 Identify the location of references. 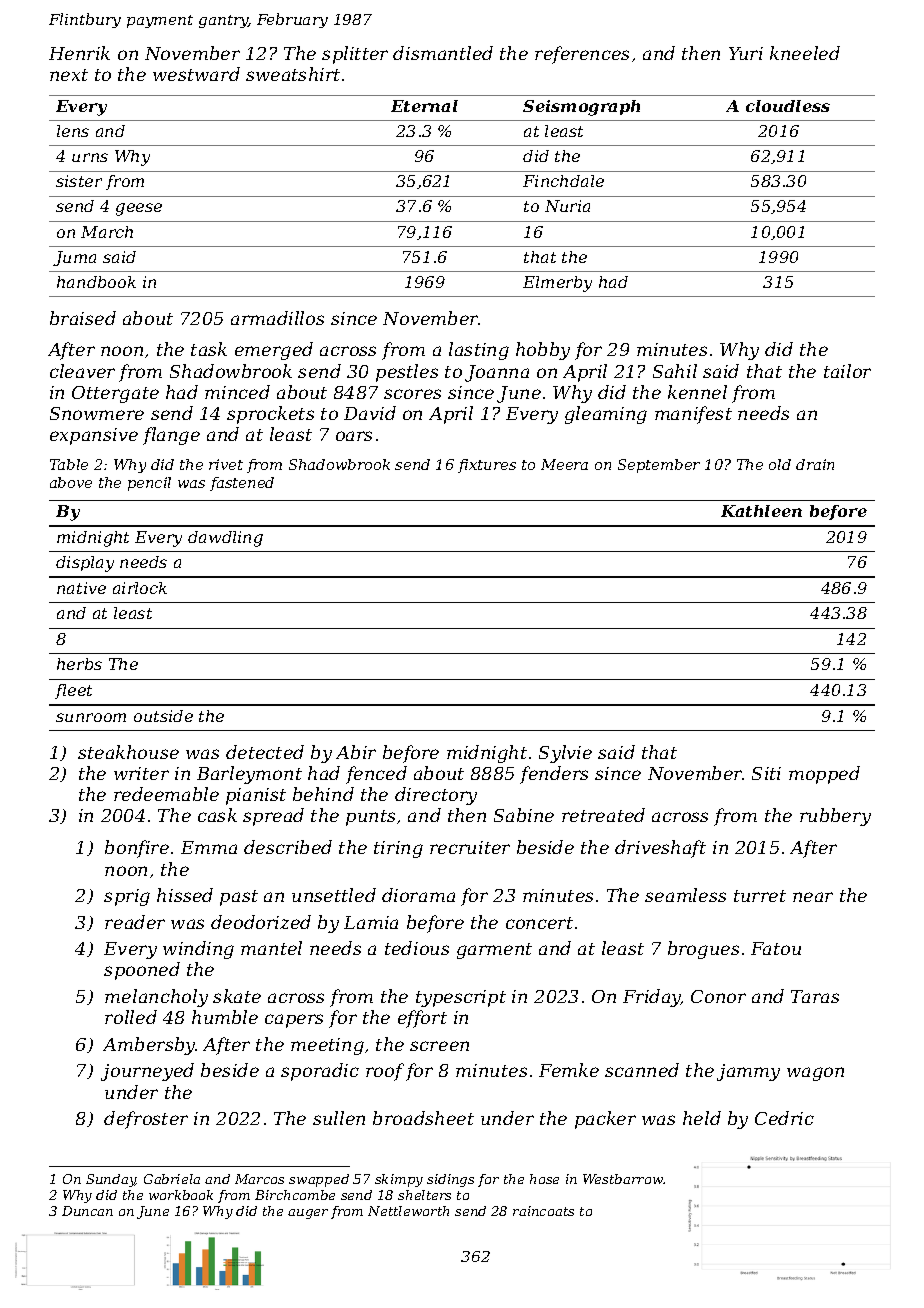
(582, 55).
